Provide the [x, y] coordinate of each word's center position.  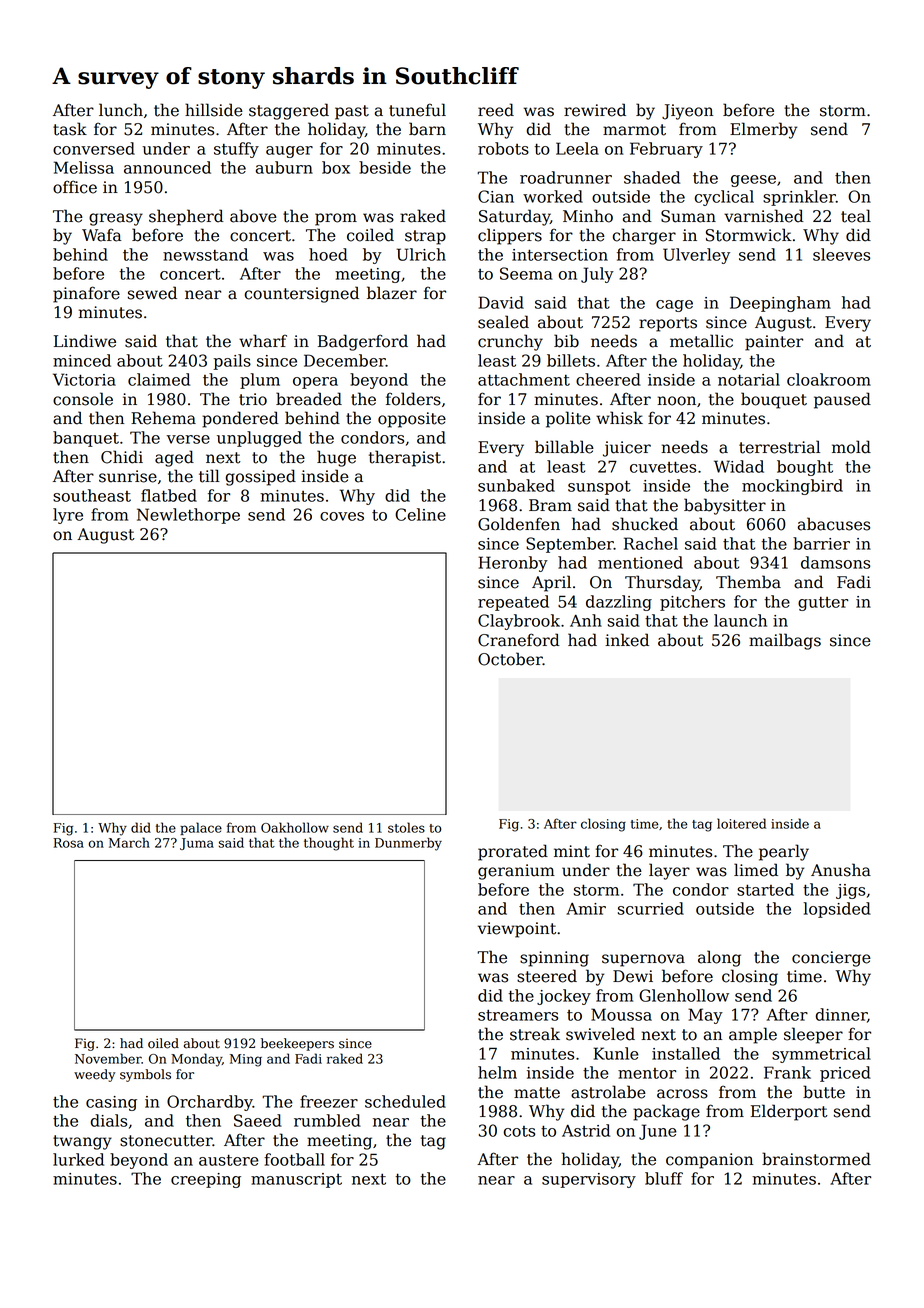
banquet [86, 439]
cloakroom [829, 379]
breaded [309, 399]
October [510, 659]
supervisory [589, 1180]
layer [669, 871]
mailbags [785, 641]
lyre [68, 516]
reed [496, 110]
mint [572, 851]
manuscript [296, 1180]
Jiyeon [687, 112]
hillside [214, 110]
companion [709, 1161]
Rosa [68, 843]
